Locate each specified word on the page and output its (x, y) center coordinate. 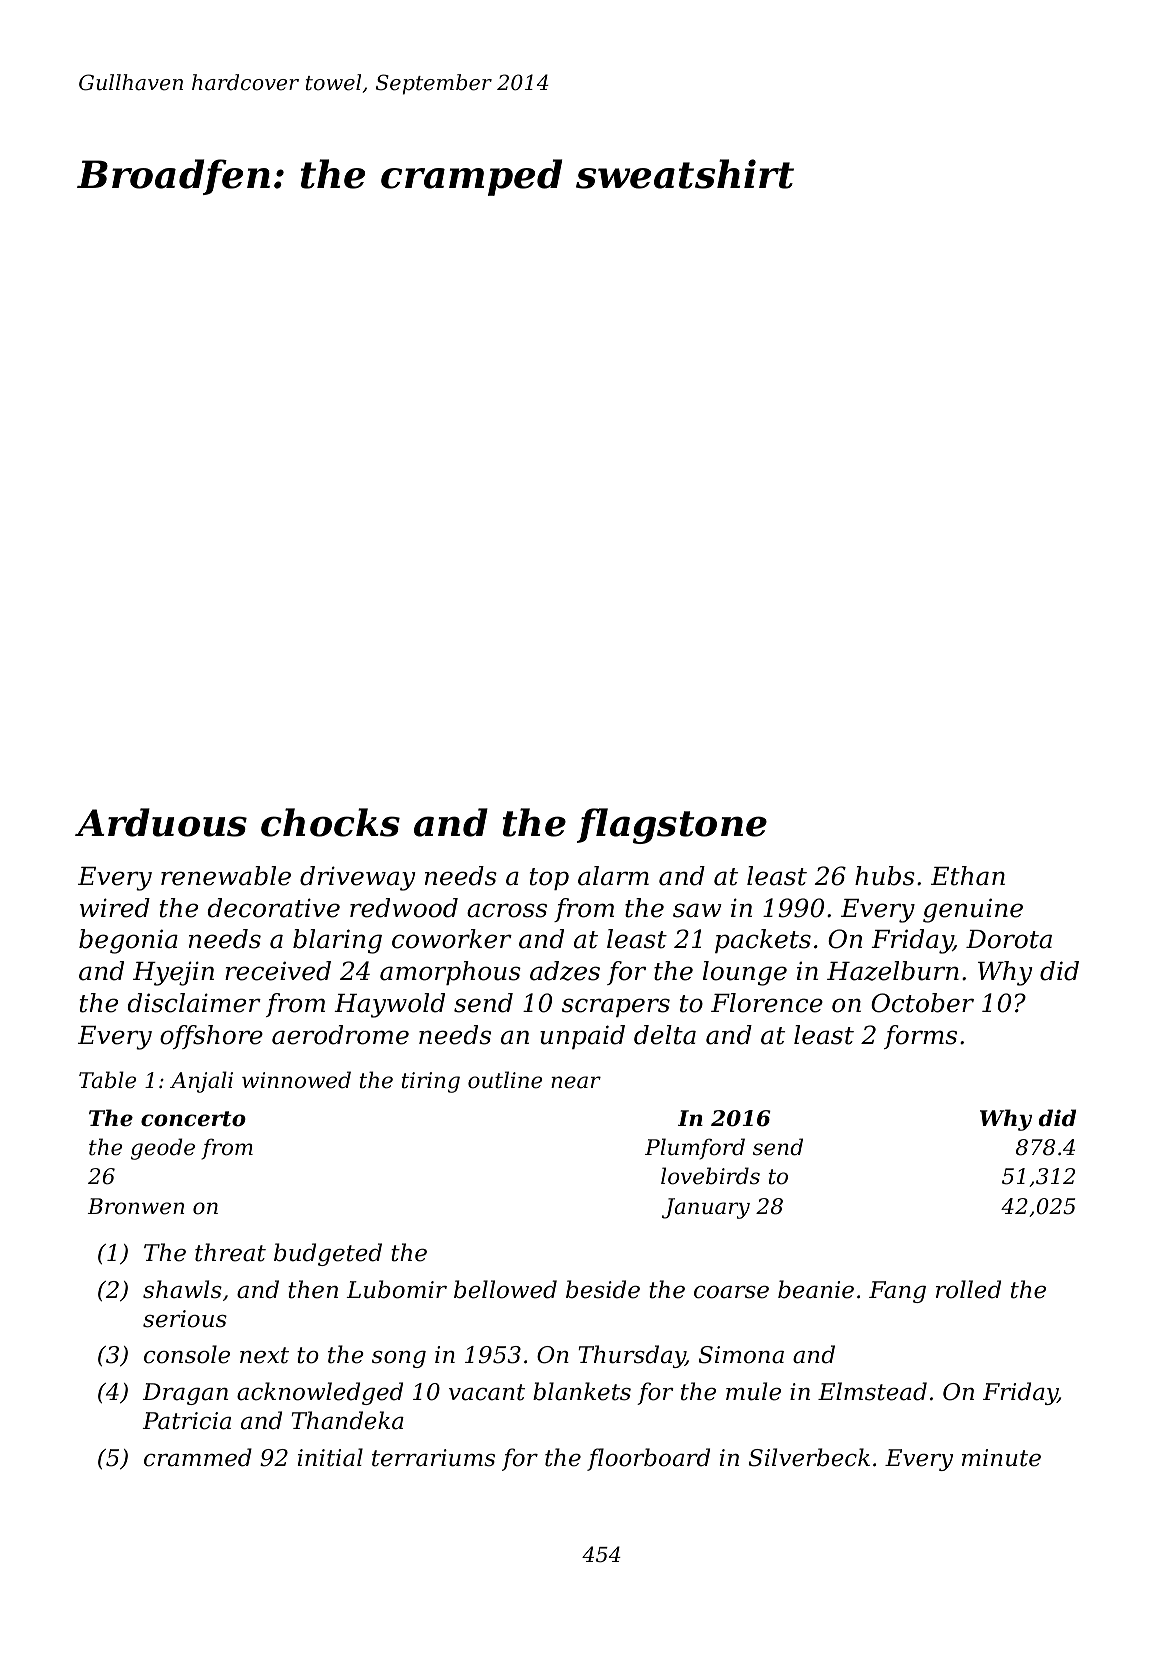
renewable (226, 876)
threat (230, 1252)
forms (920, 1037)
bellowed (505, 1289)
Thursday (632, 1356)
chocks (330, 822)
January (706, 1208)
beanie (816, 1289)
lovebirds (710, 1176)
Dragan (185, 1394)
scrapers (616, 1007)
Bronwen (136, 1206)
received (278, 971)
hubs (885, 876)
